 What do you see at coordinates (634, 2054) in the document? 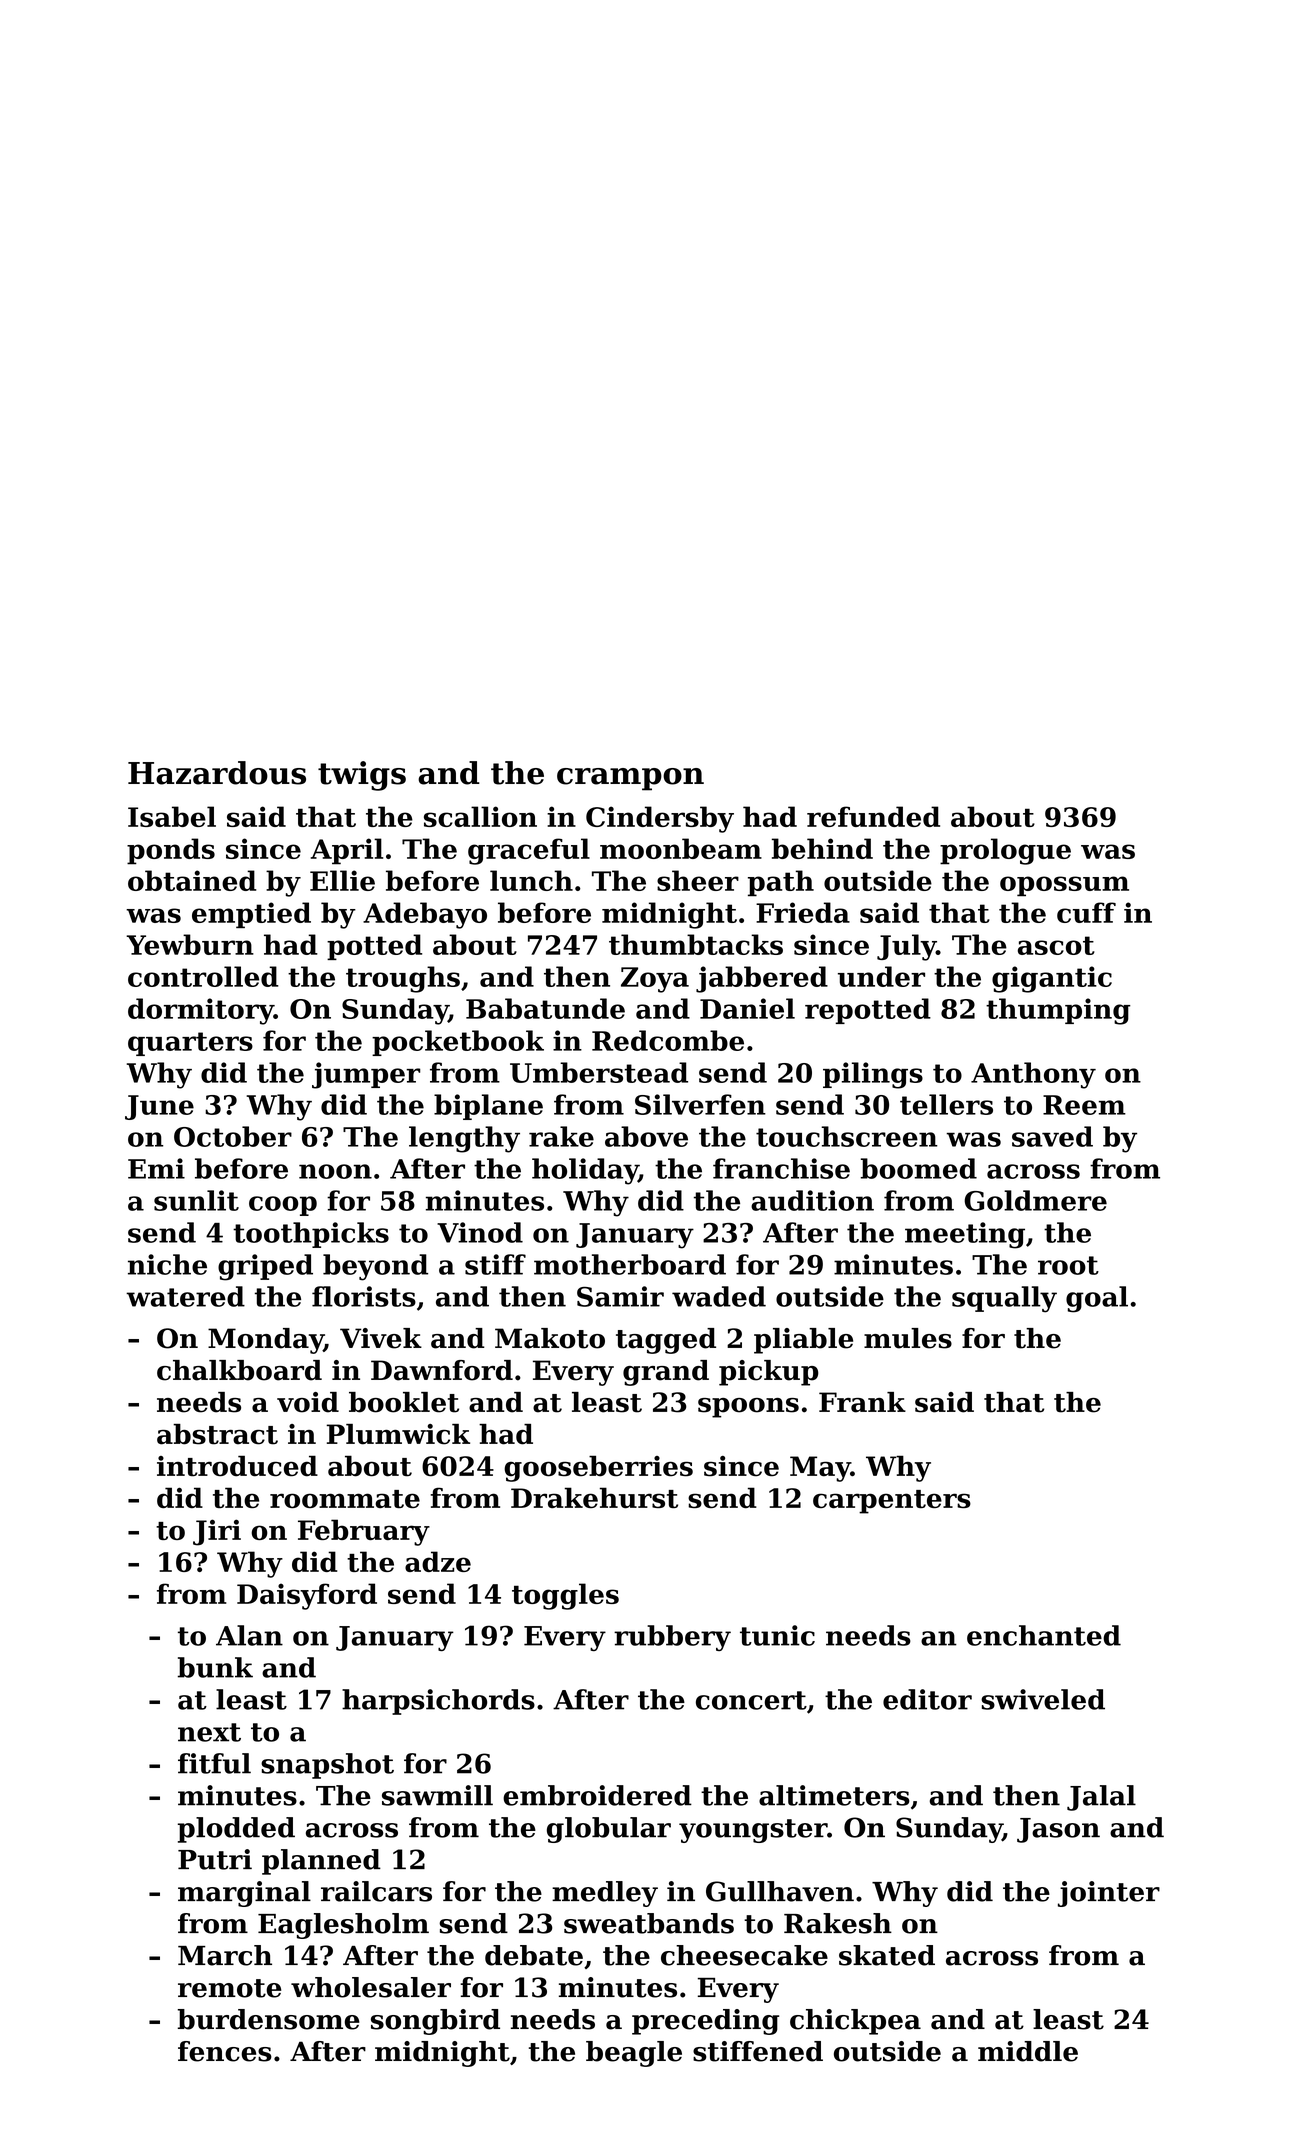
I see `beagle` at bounding box center [634, 2054].
